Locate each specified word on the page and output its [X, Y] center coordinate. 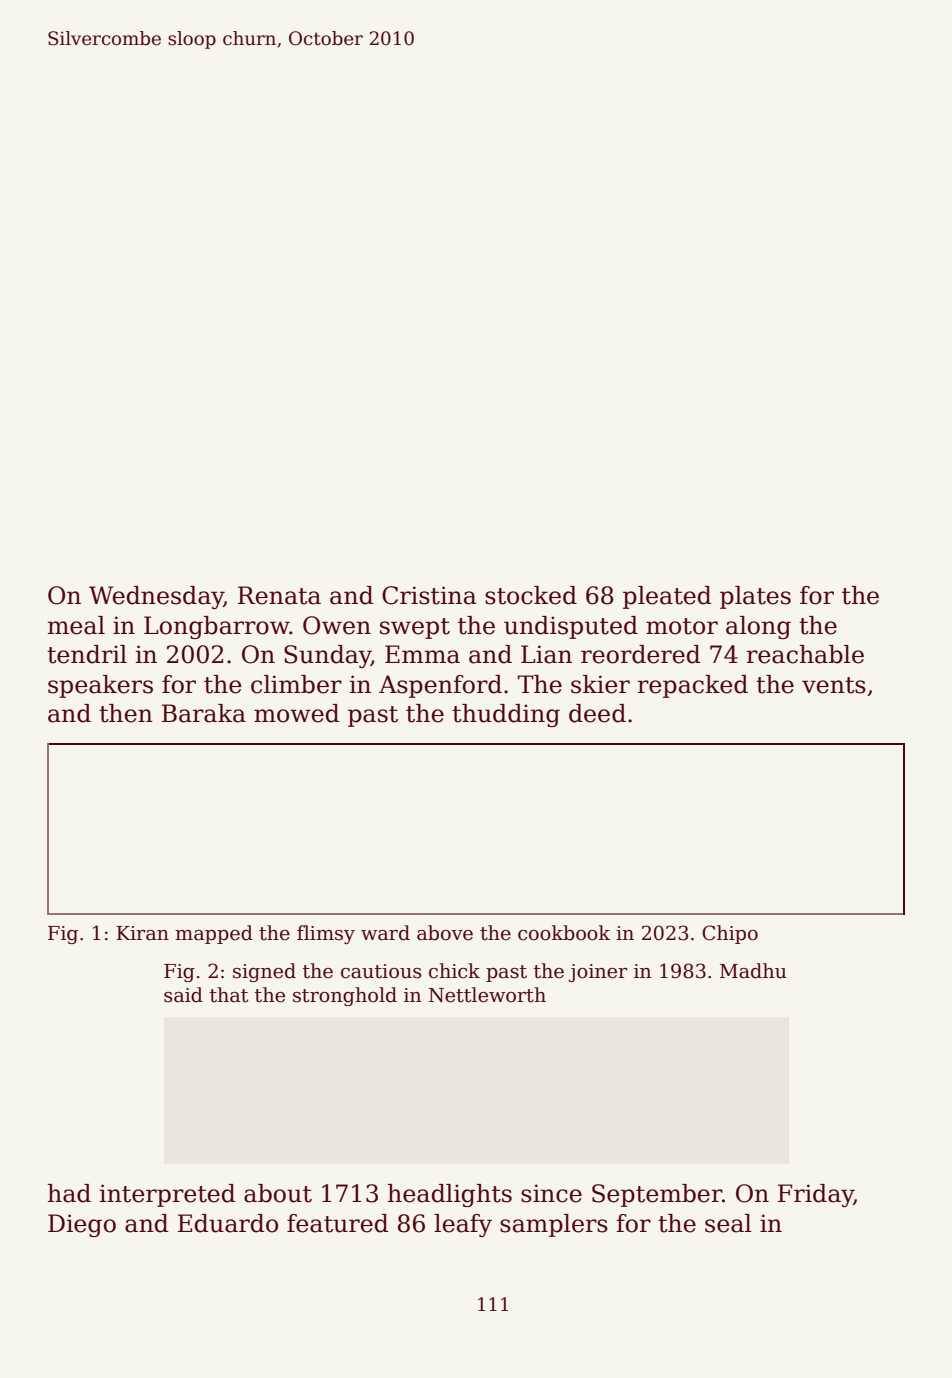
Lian [546, 654]
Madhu [753, 971]
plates [755, 597]
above [445, 933]
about [278, 1193]
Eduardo [228, 1223]
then [126, 713]
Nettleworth [487, 995]
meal [76, 625]
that [229, 995]
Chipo [730, 934]
